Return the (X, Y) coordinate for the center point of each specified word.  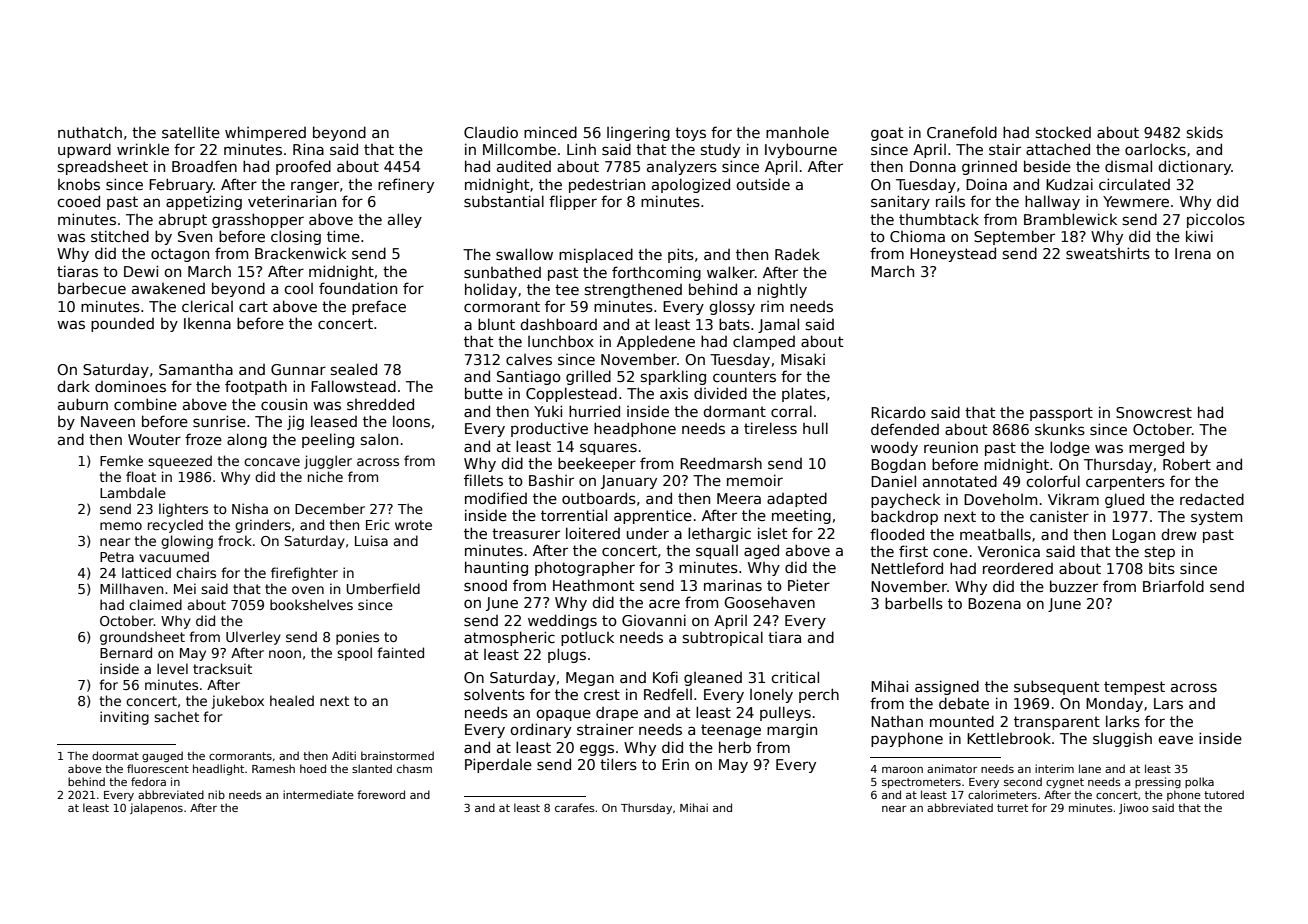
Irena (1193, 253)
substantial (504, 201)
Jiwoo (1133, 808)
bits (1162, 568)
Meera (739, 498)
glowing (187, 542)
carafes (575, 807)
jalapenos (156, 808)
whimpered (265, 133)
